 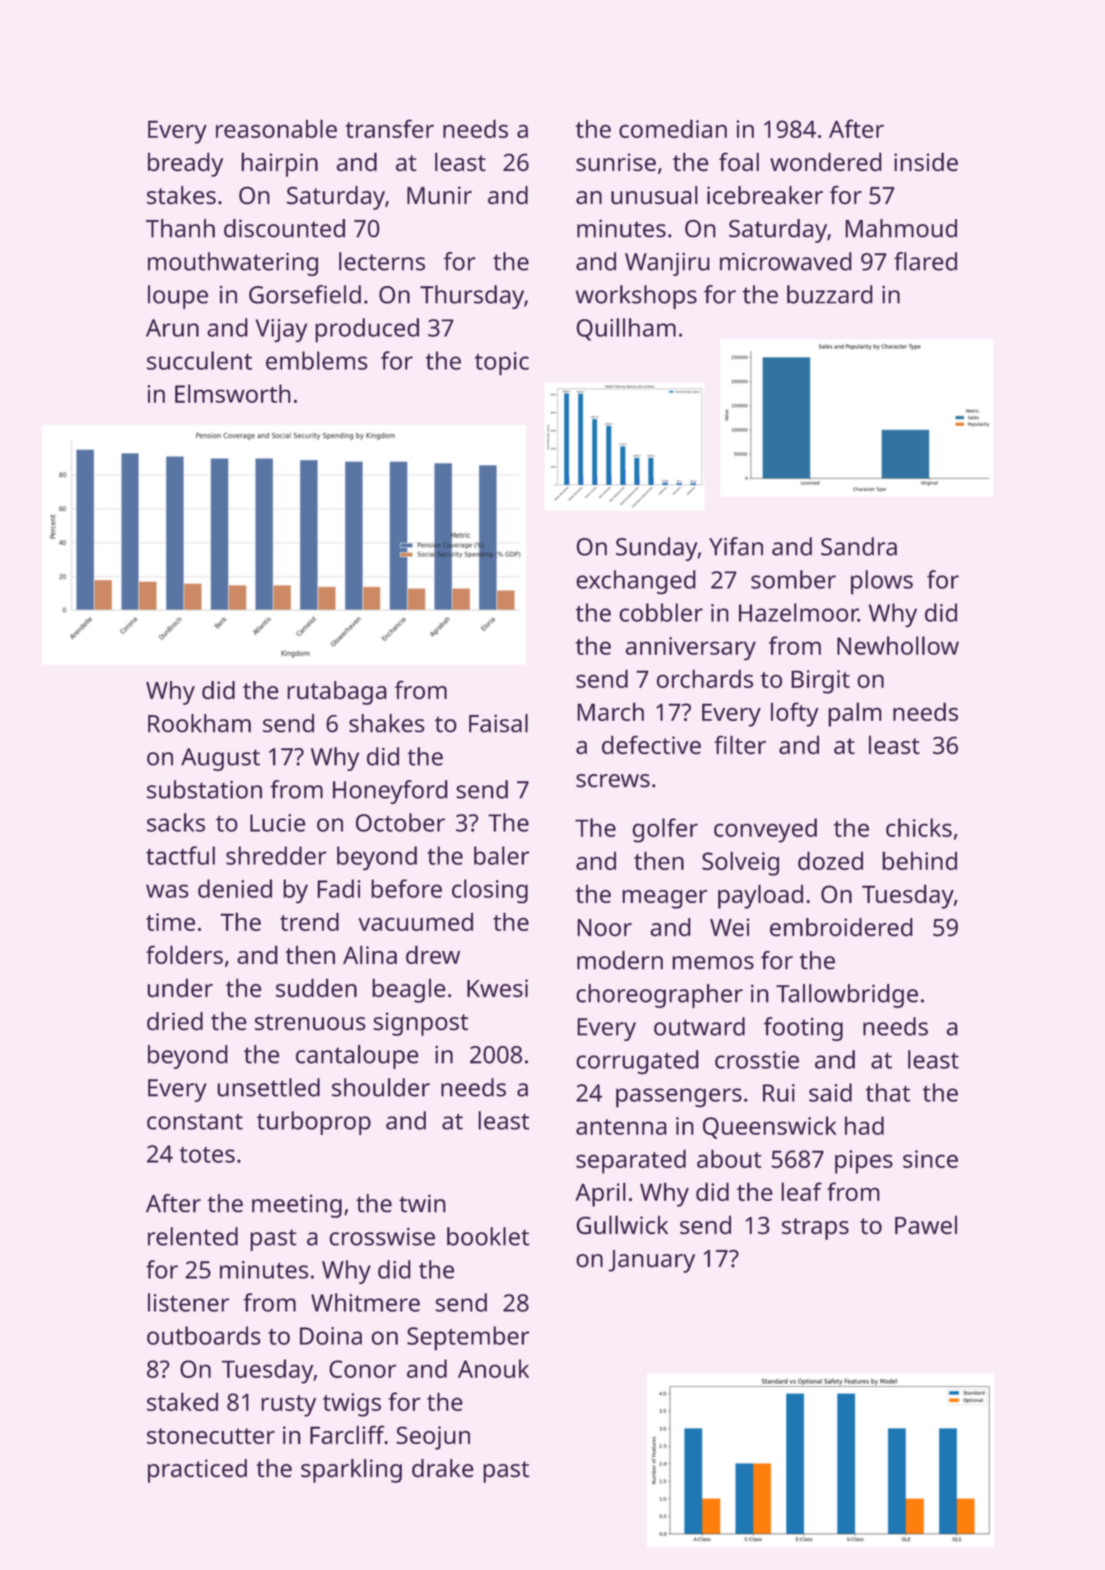 What do you see at coordinates (626, 329) in the screenshot?
I see `Quillham` at bounding box center [626, 329].
